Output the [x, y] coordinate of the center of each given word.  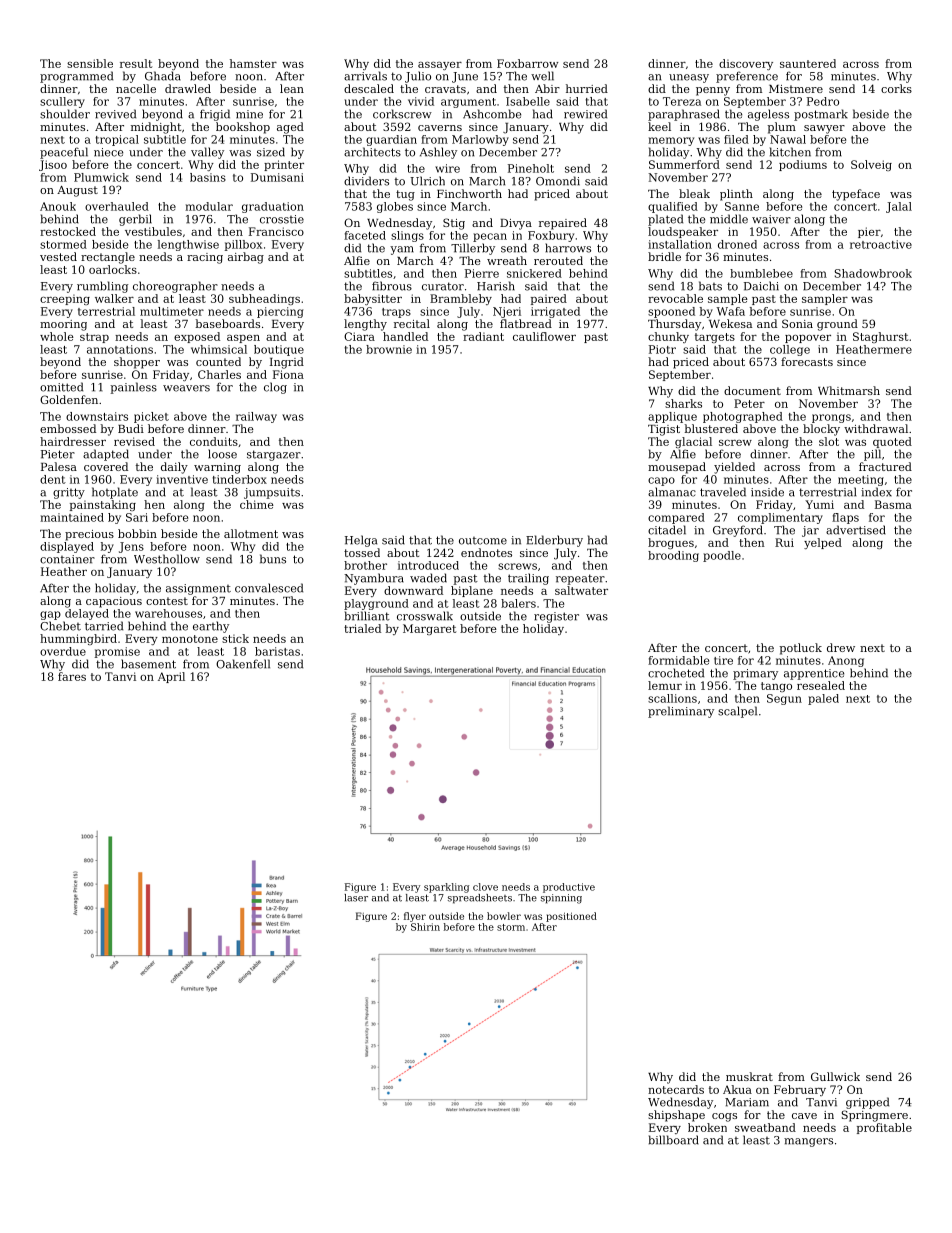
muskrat [749, 1076]
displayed [67, 547]
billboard [674, 1140]
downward [413, 590]
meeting [861, 480]
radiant [483, 336]
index [876, 492]
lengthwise [188, 245]
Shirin [425, 927]
